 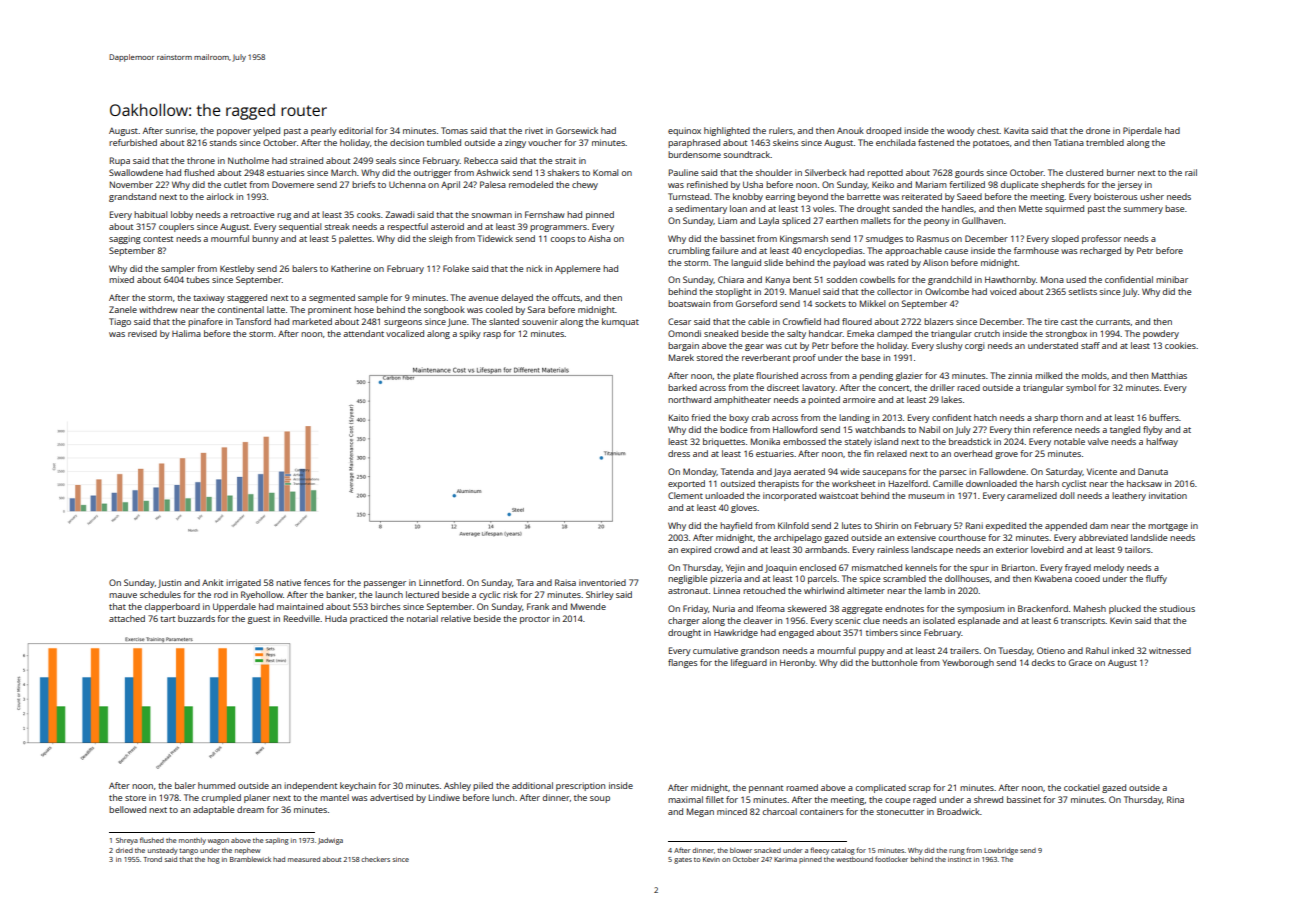 What do you see at coordinates (682, 387) in the page?
I see `barked` at bounding box center [682, 387].
